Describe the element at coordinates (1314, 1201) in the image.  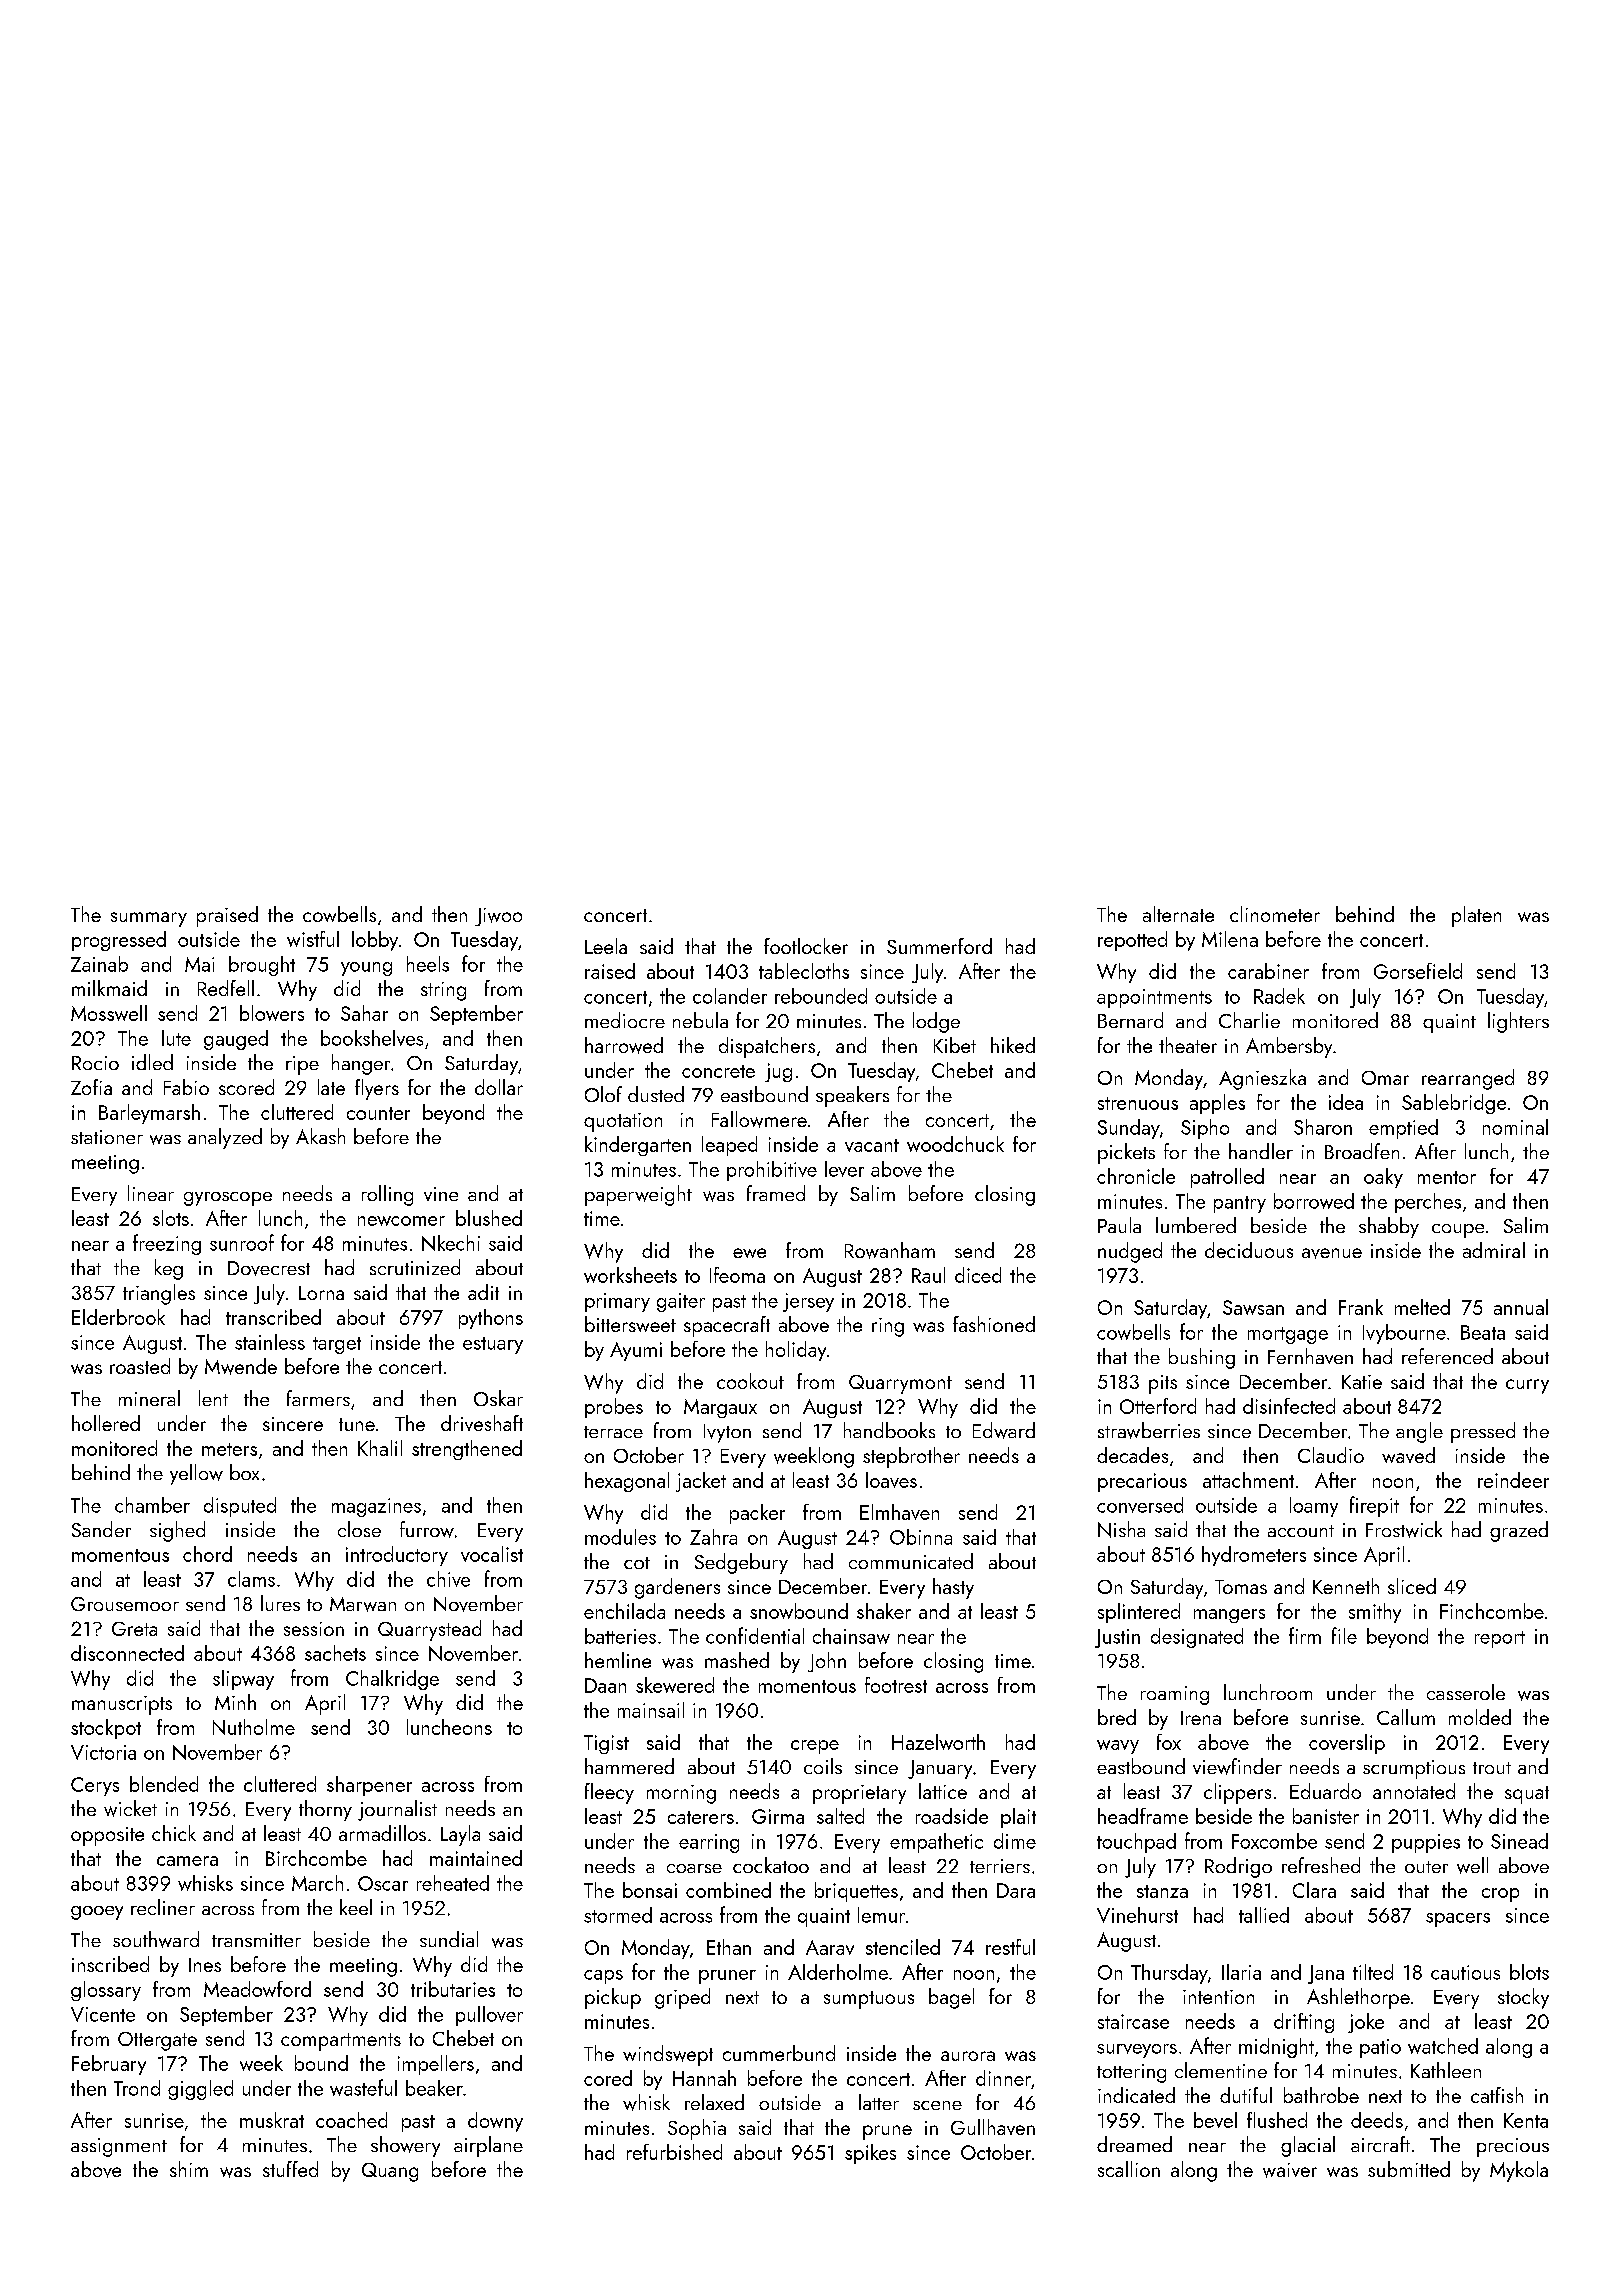
I see `borrowed` at that location.
